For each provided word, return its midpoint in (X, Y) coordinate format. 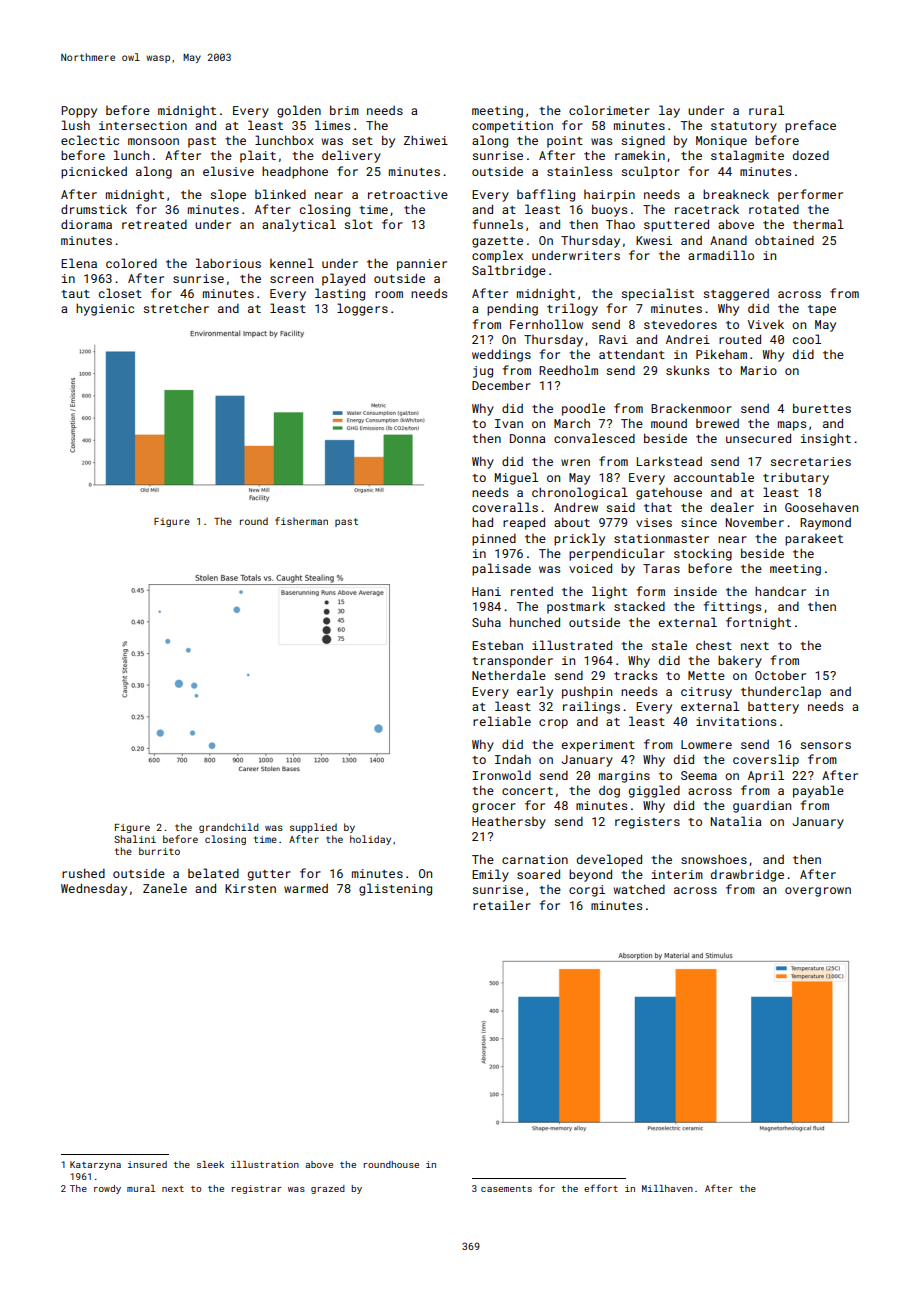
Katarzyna (95, 1165)
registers (647, 823)
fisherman (301, 521)
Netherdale (509, 675)
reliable (502, 721)
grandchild (229, 828)
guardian (762, 807)
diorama (86, 224)
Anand (728, 240)
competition (512, 127)
